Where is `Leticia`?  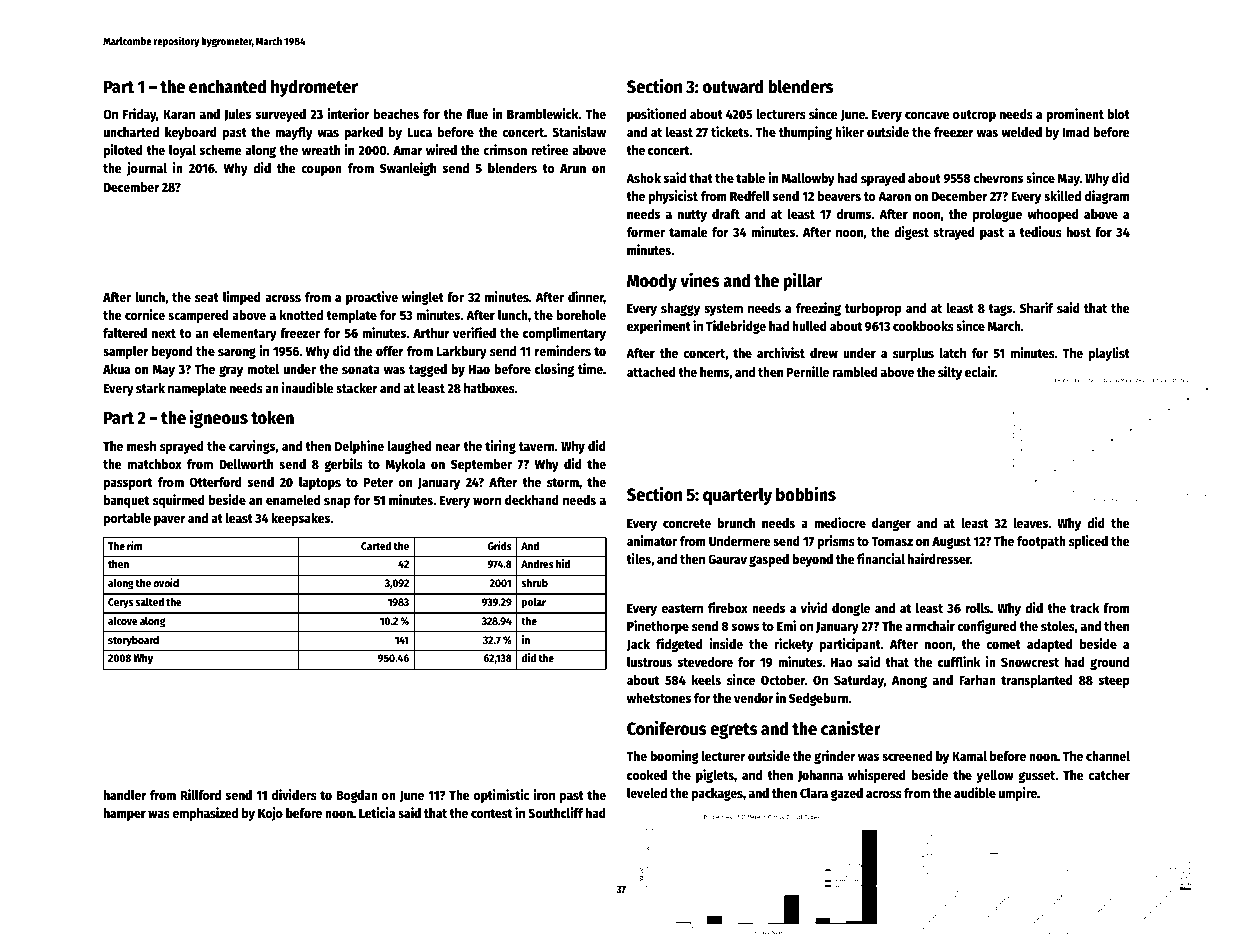
Leticia is located at coordinates (377, 812).
